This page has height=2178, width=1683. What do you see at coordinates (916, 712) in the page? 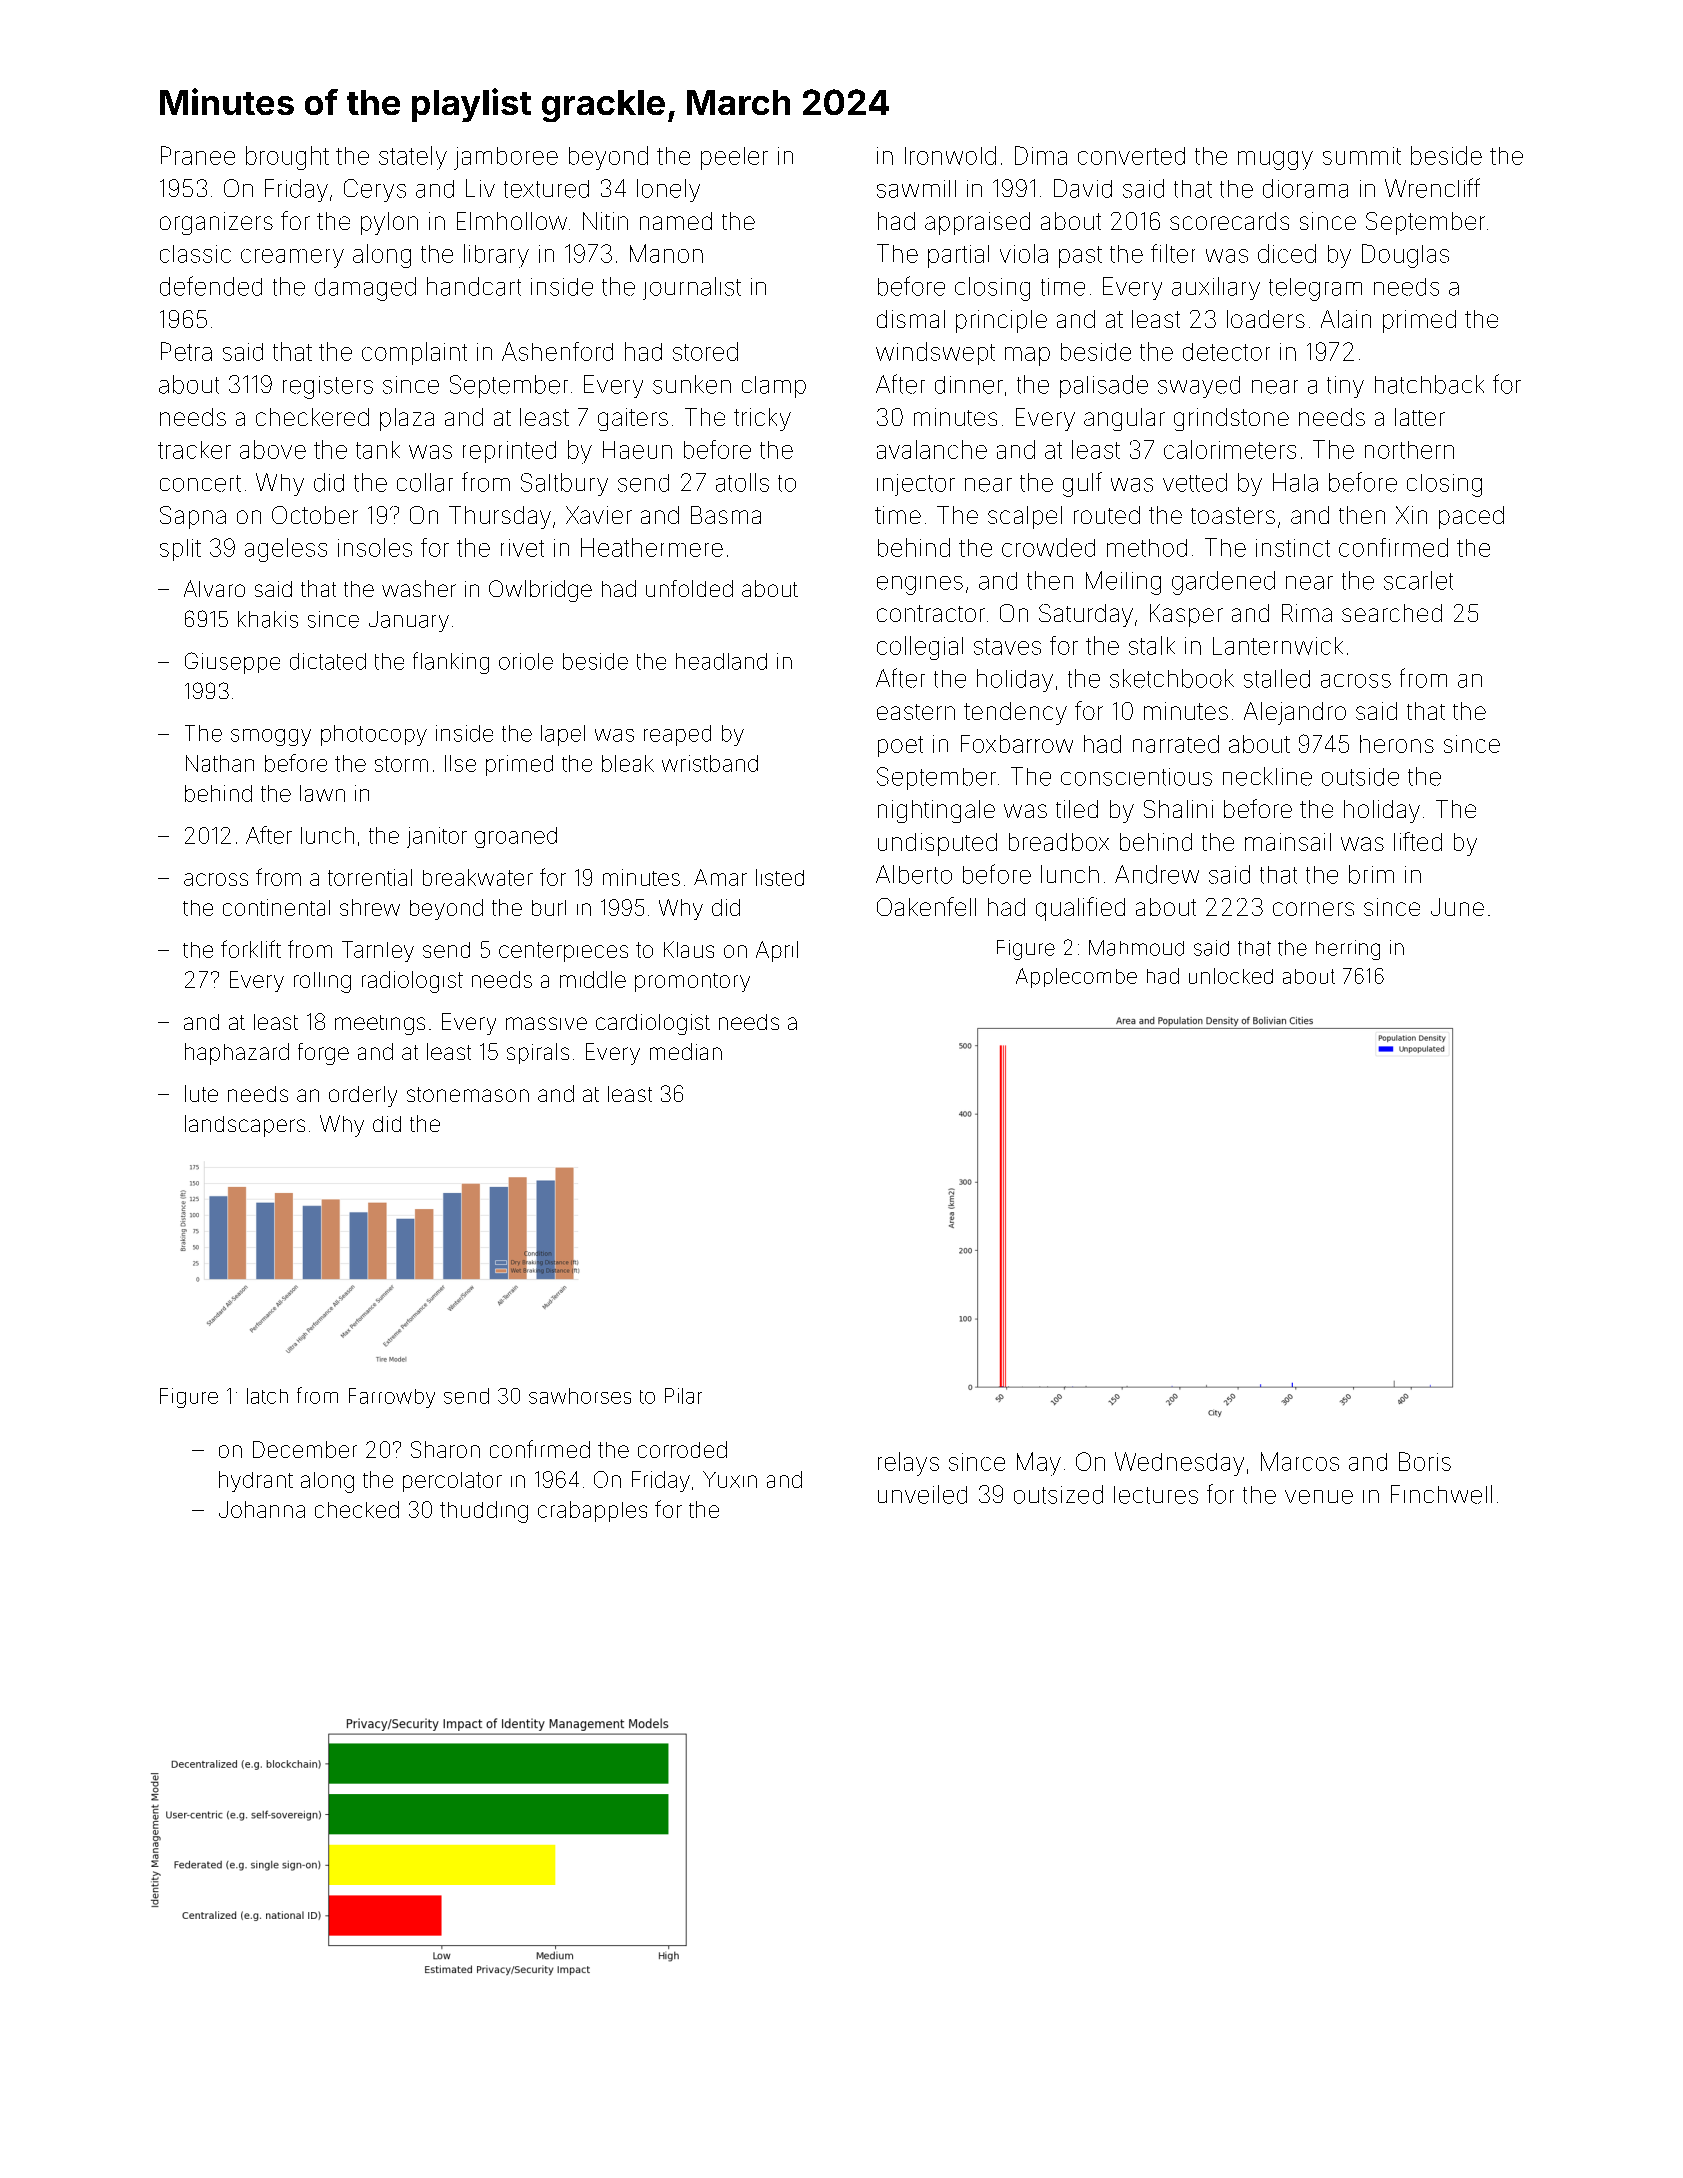
I see `eastern` at bounding box center [916, 712].
